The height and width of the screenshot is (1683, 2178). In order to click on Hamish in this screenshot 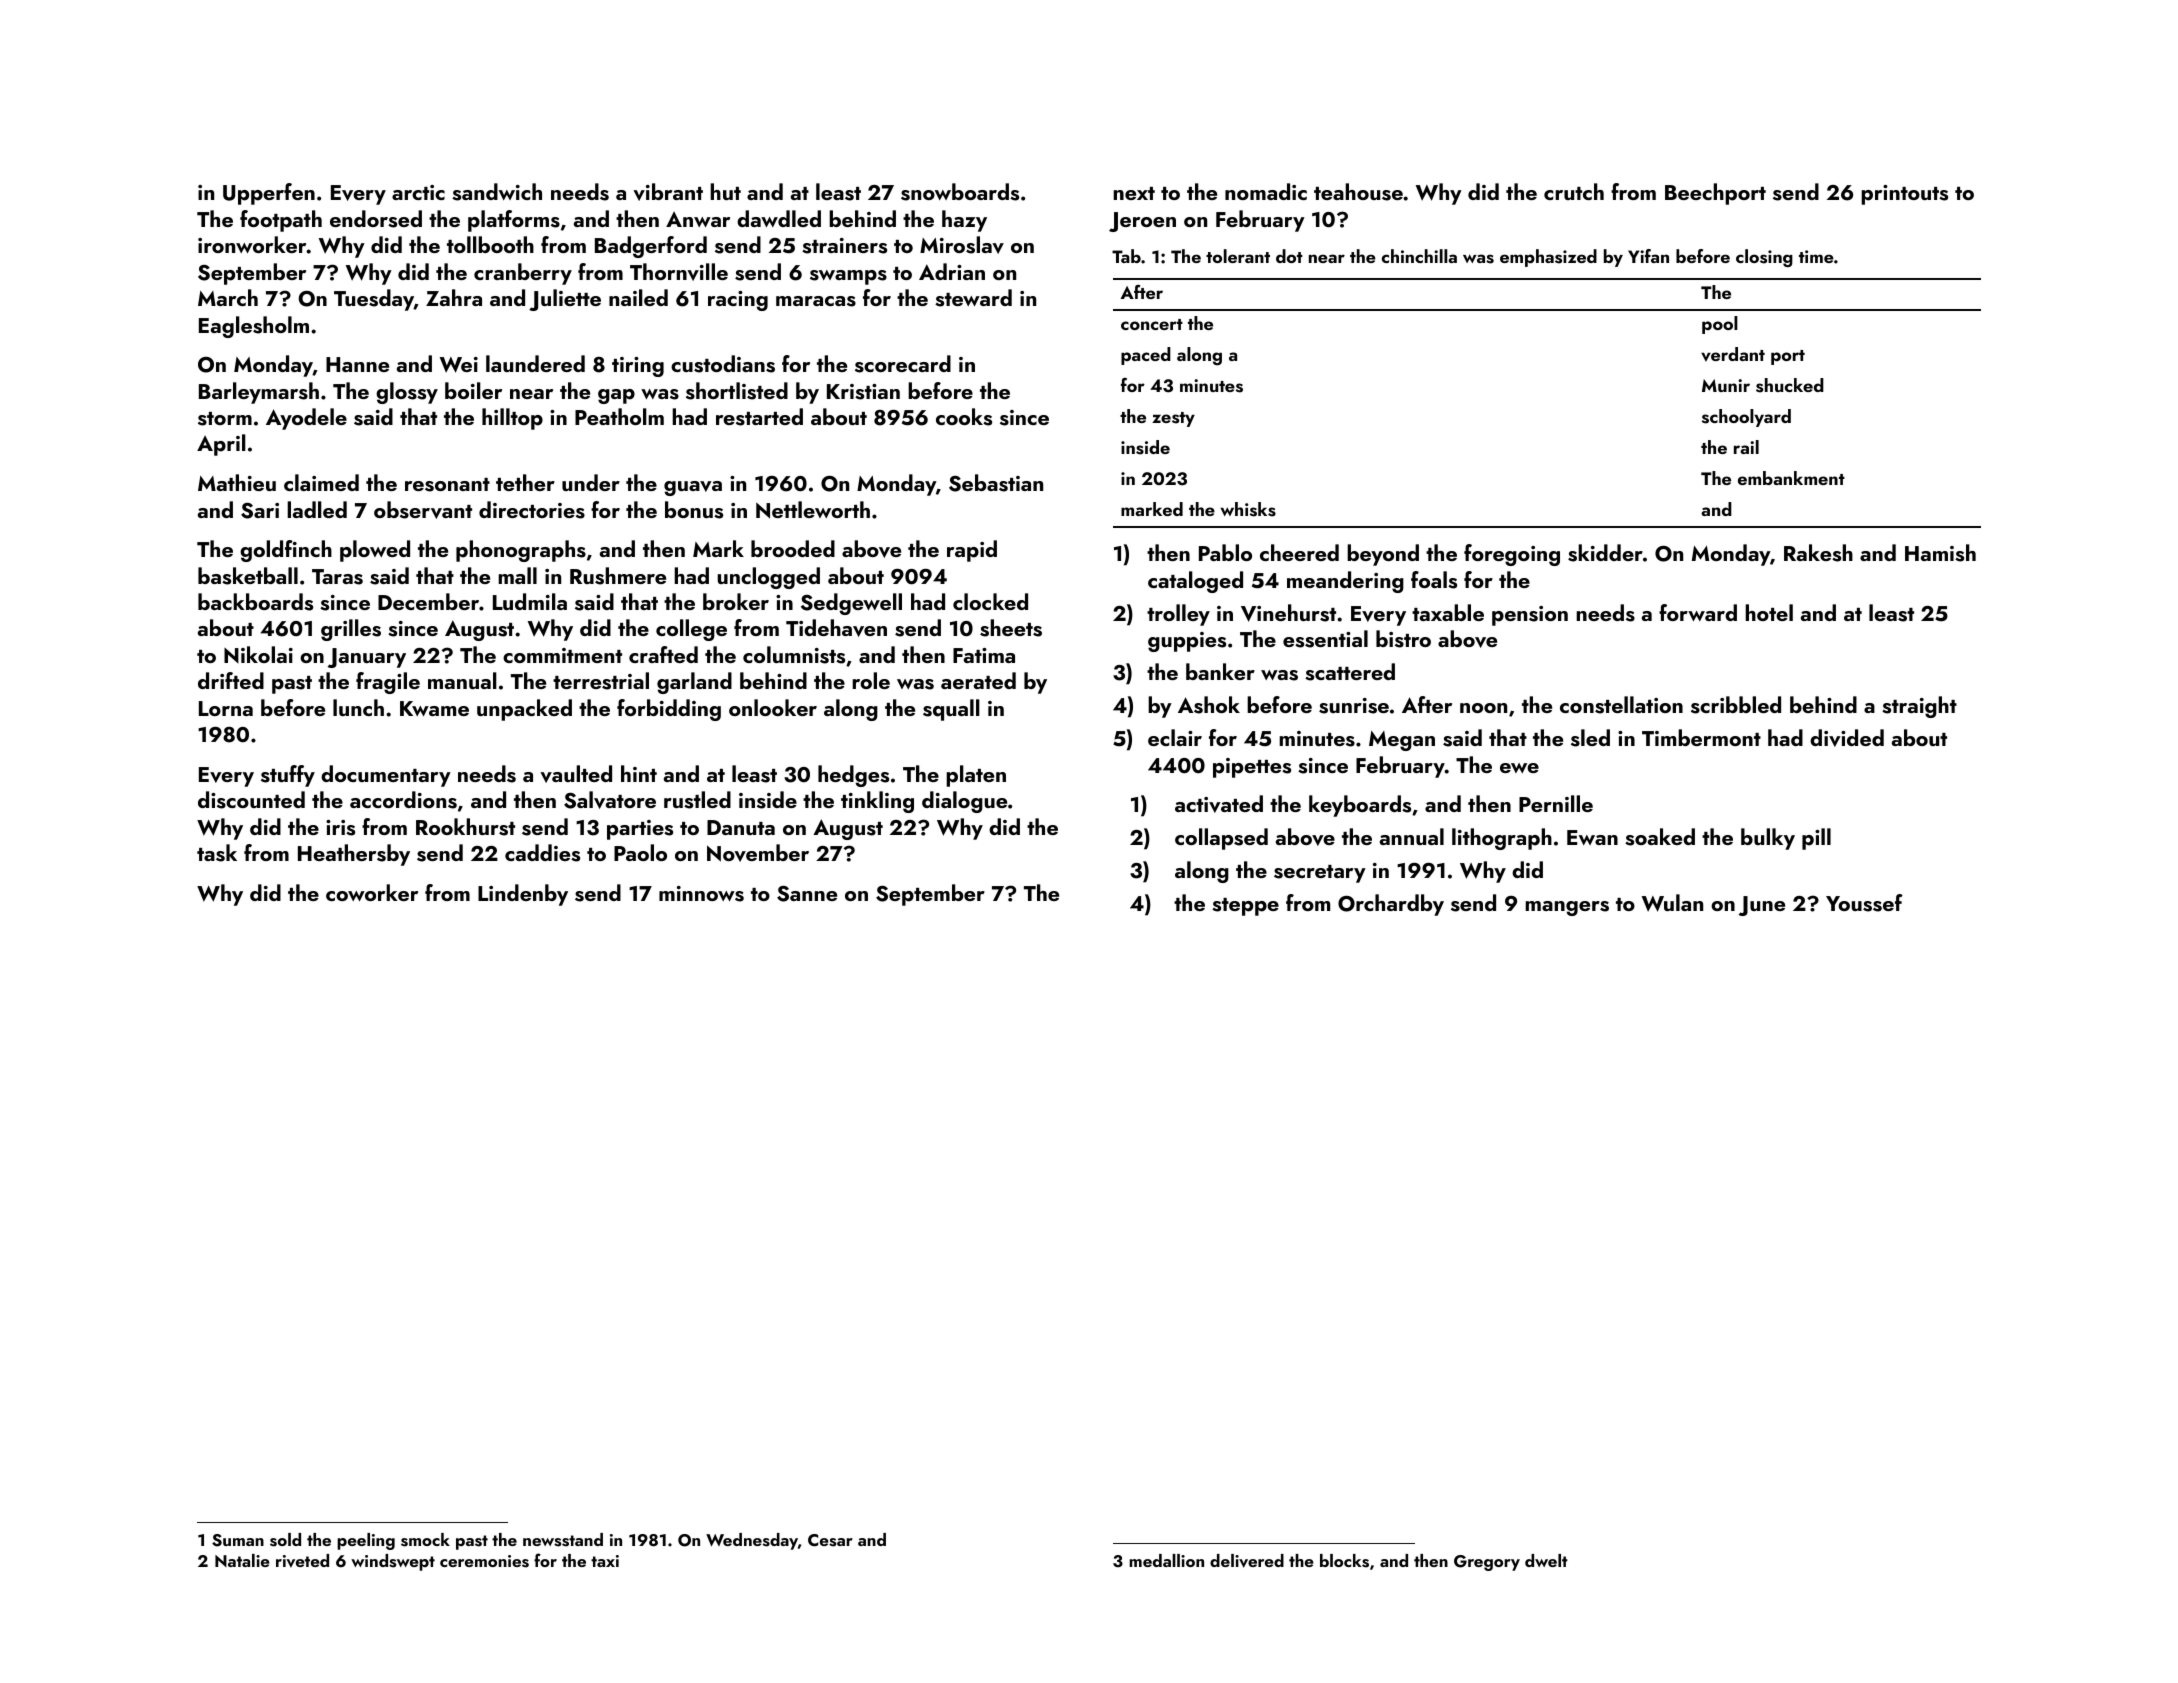, I will do `click(1940, 553)`.
